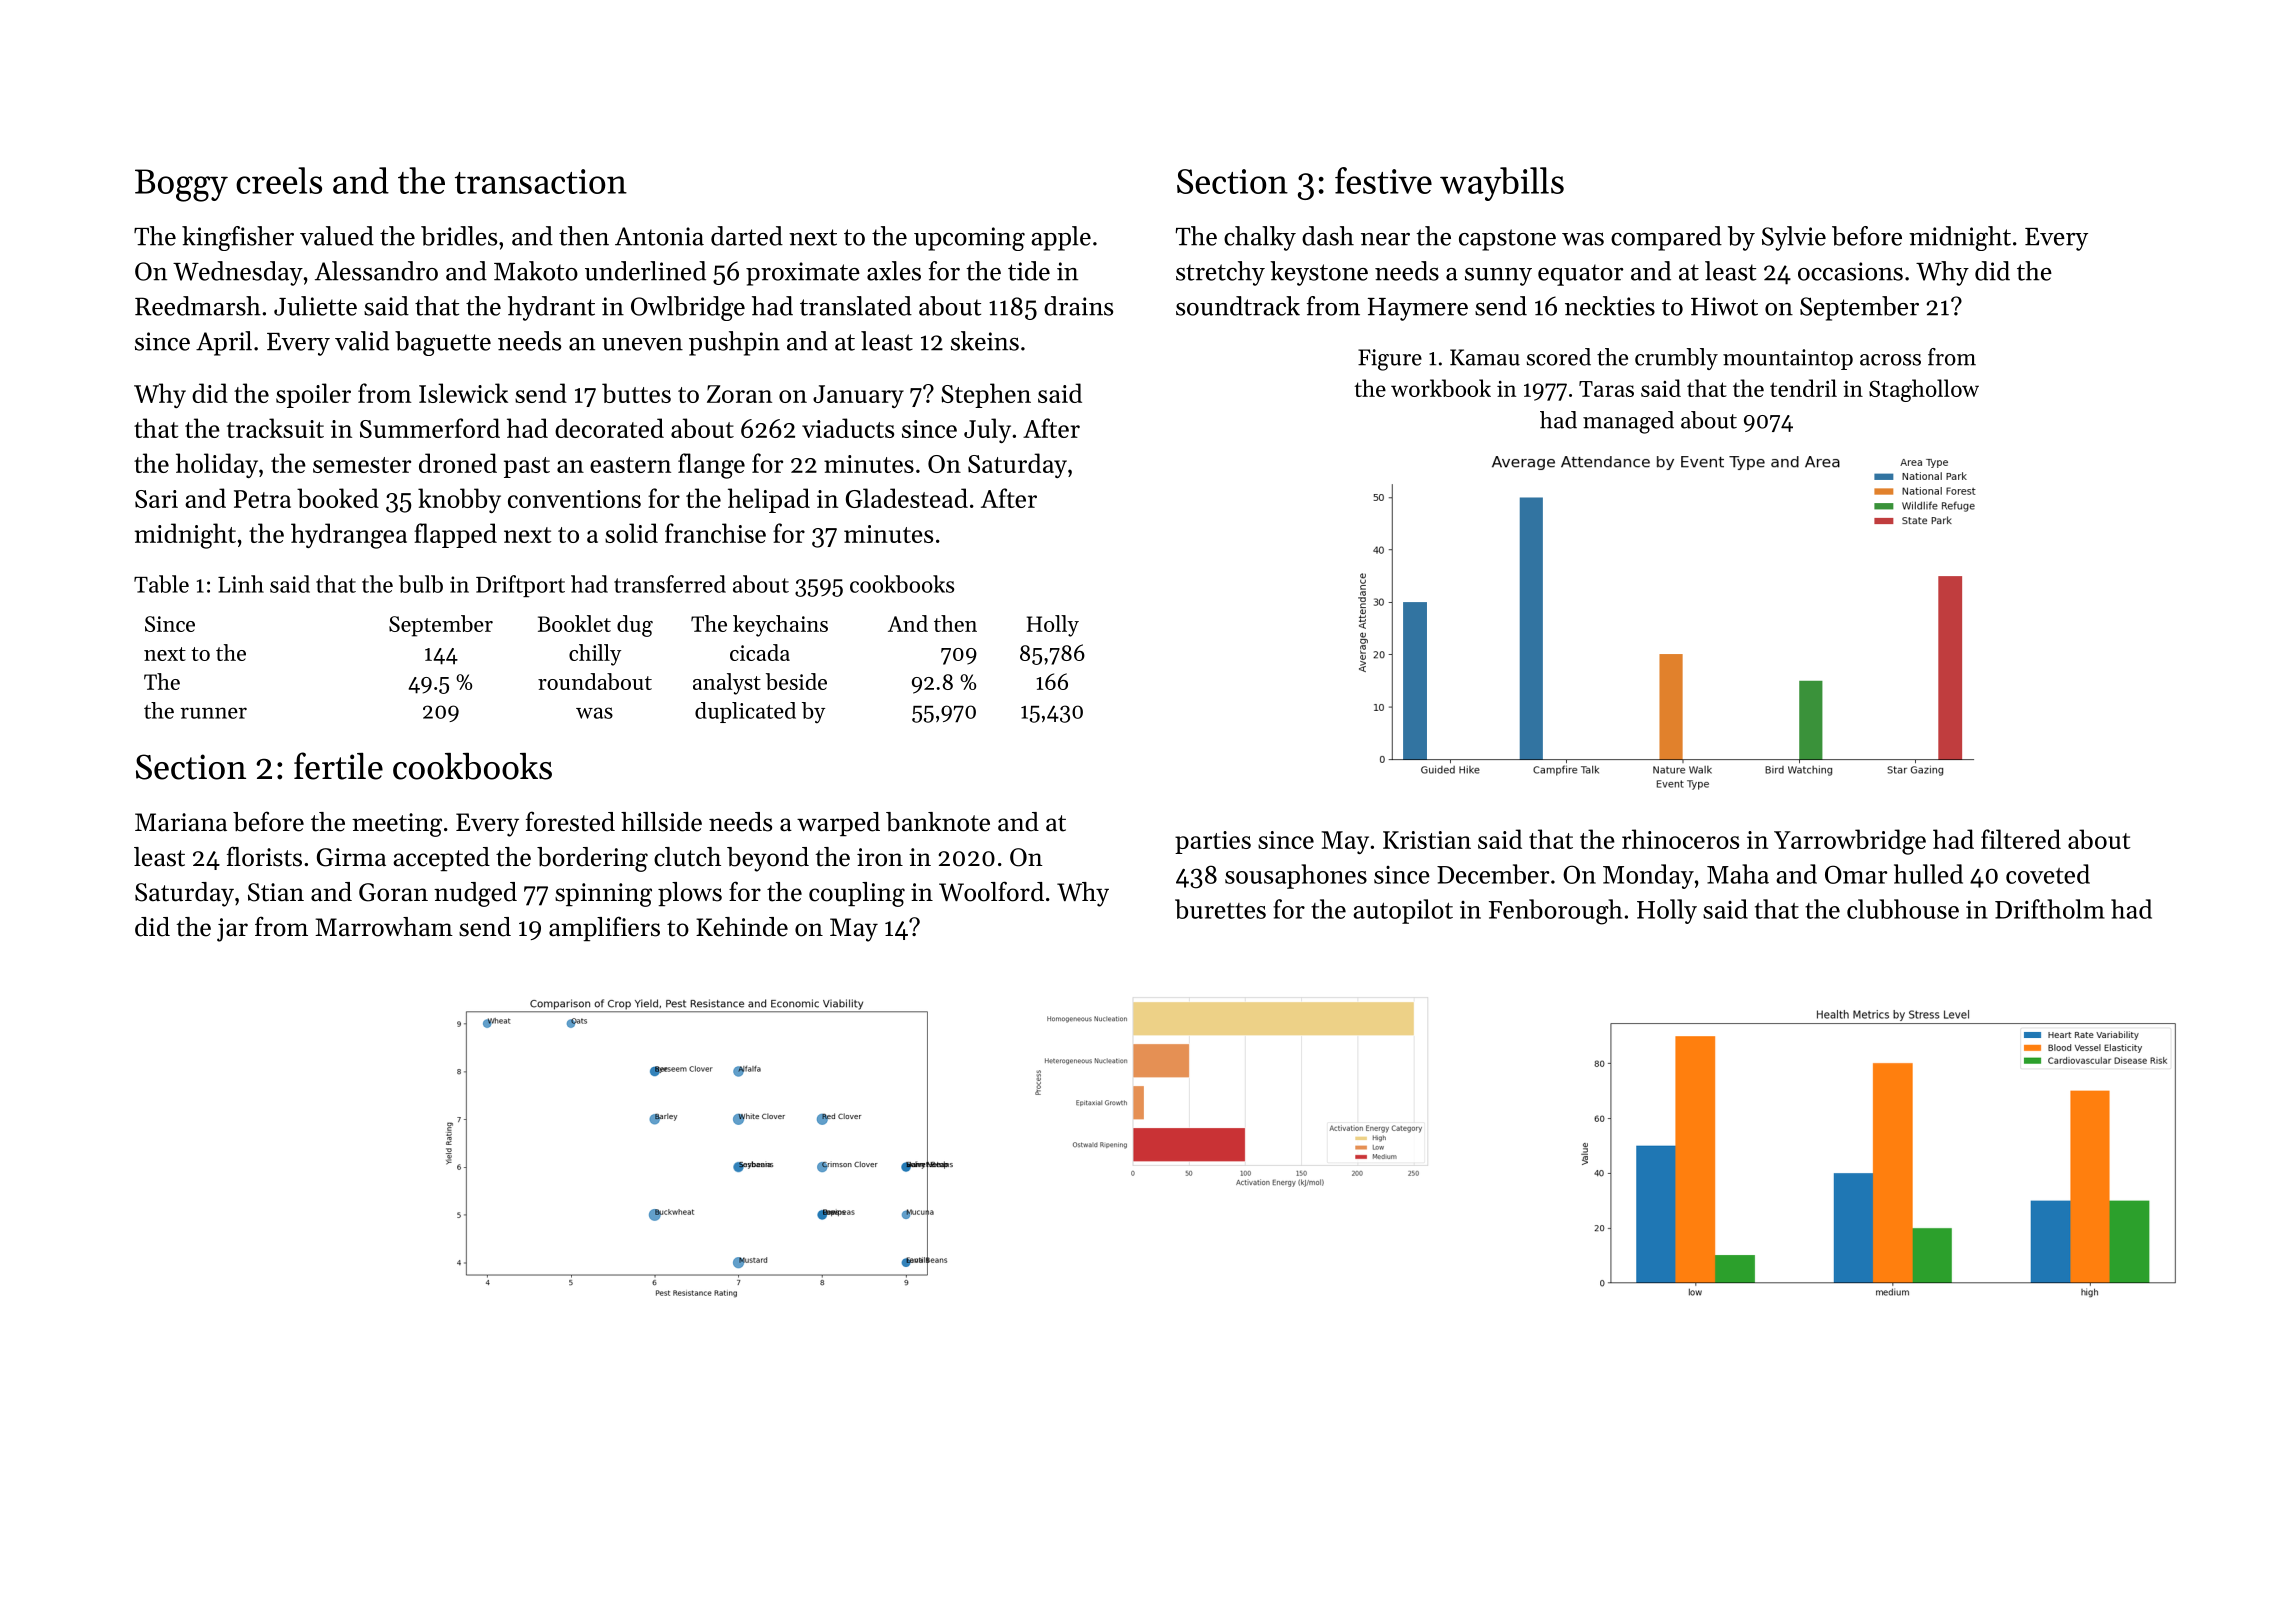 This image has width=2292, height=1620. What do you see at coordinates (262, 499) in the image?
I see `Petra` at bounding box center [262, 499].
